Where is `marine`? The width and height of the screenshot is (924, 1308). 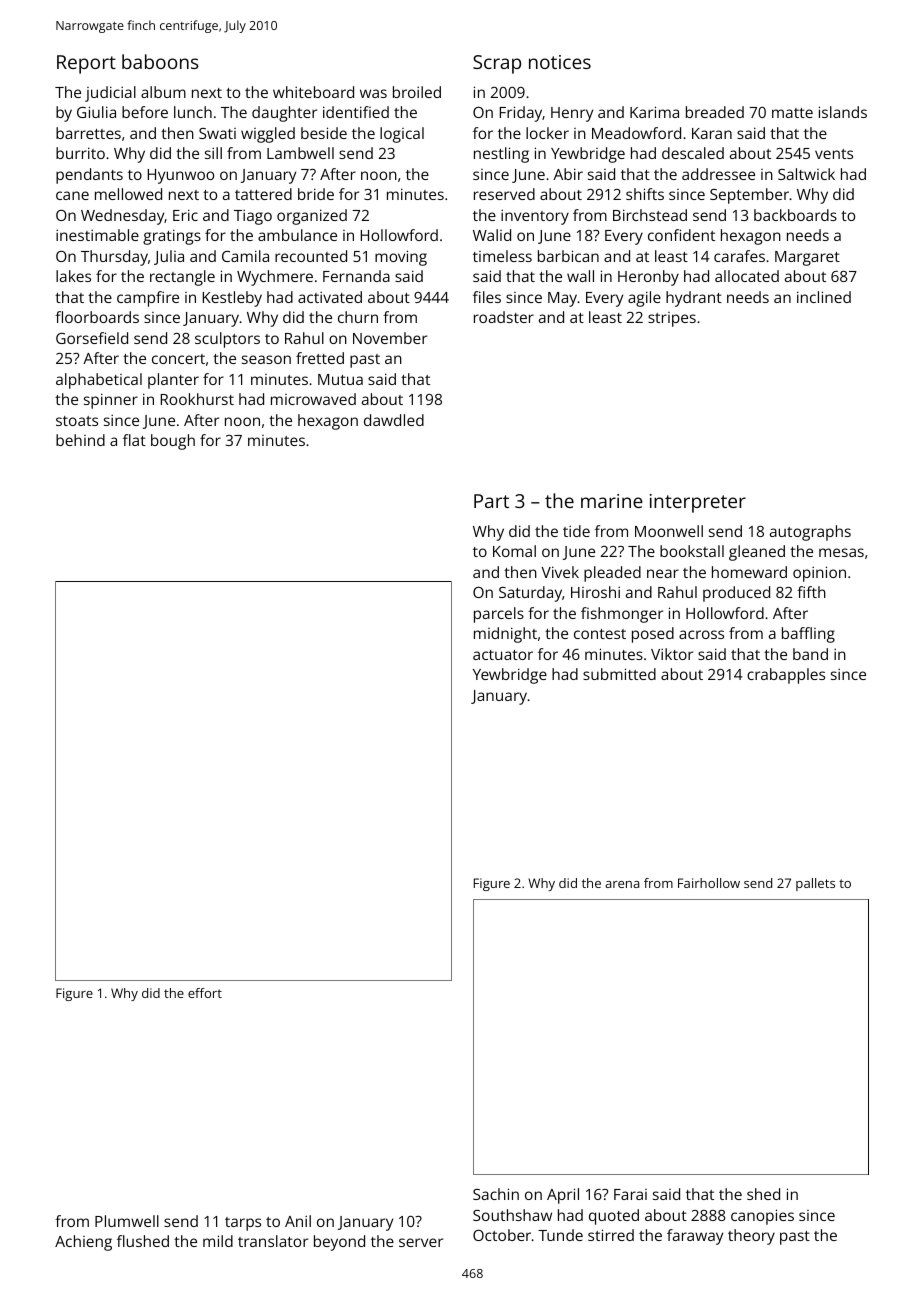
marine is located at coordinates (612, 501).
